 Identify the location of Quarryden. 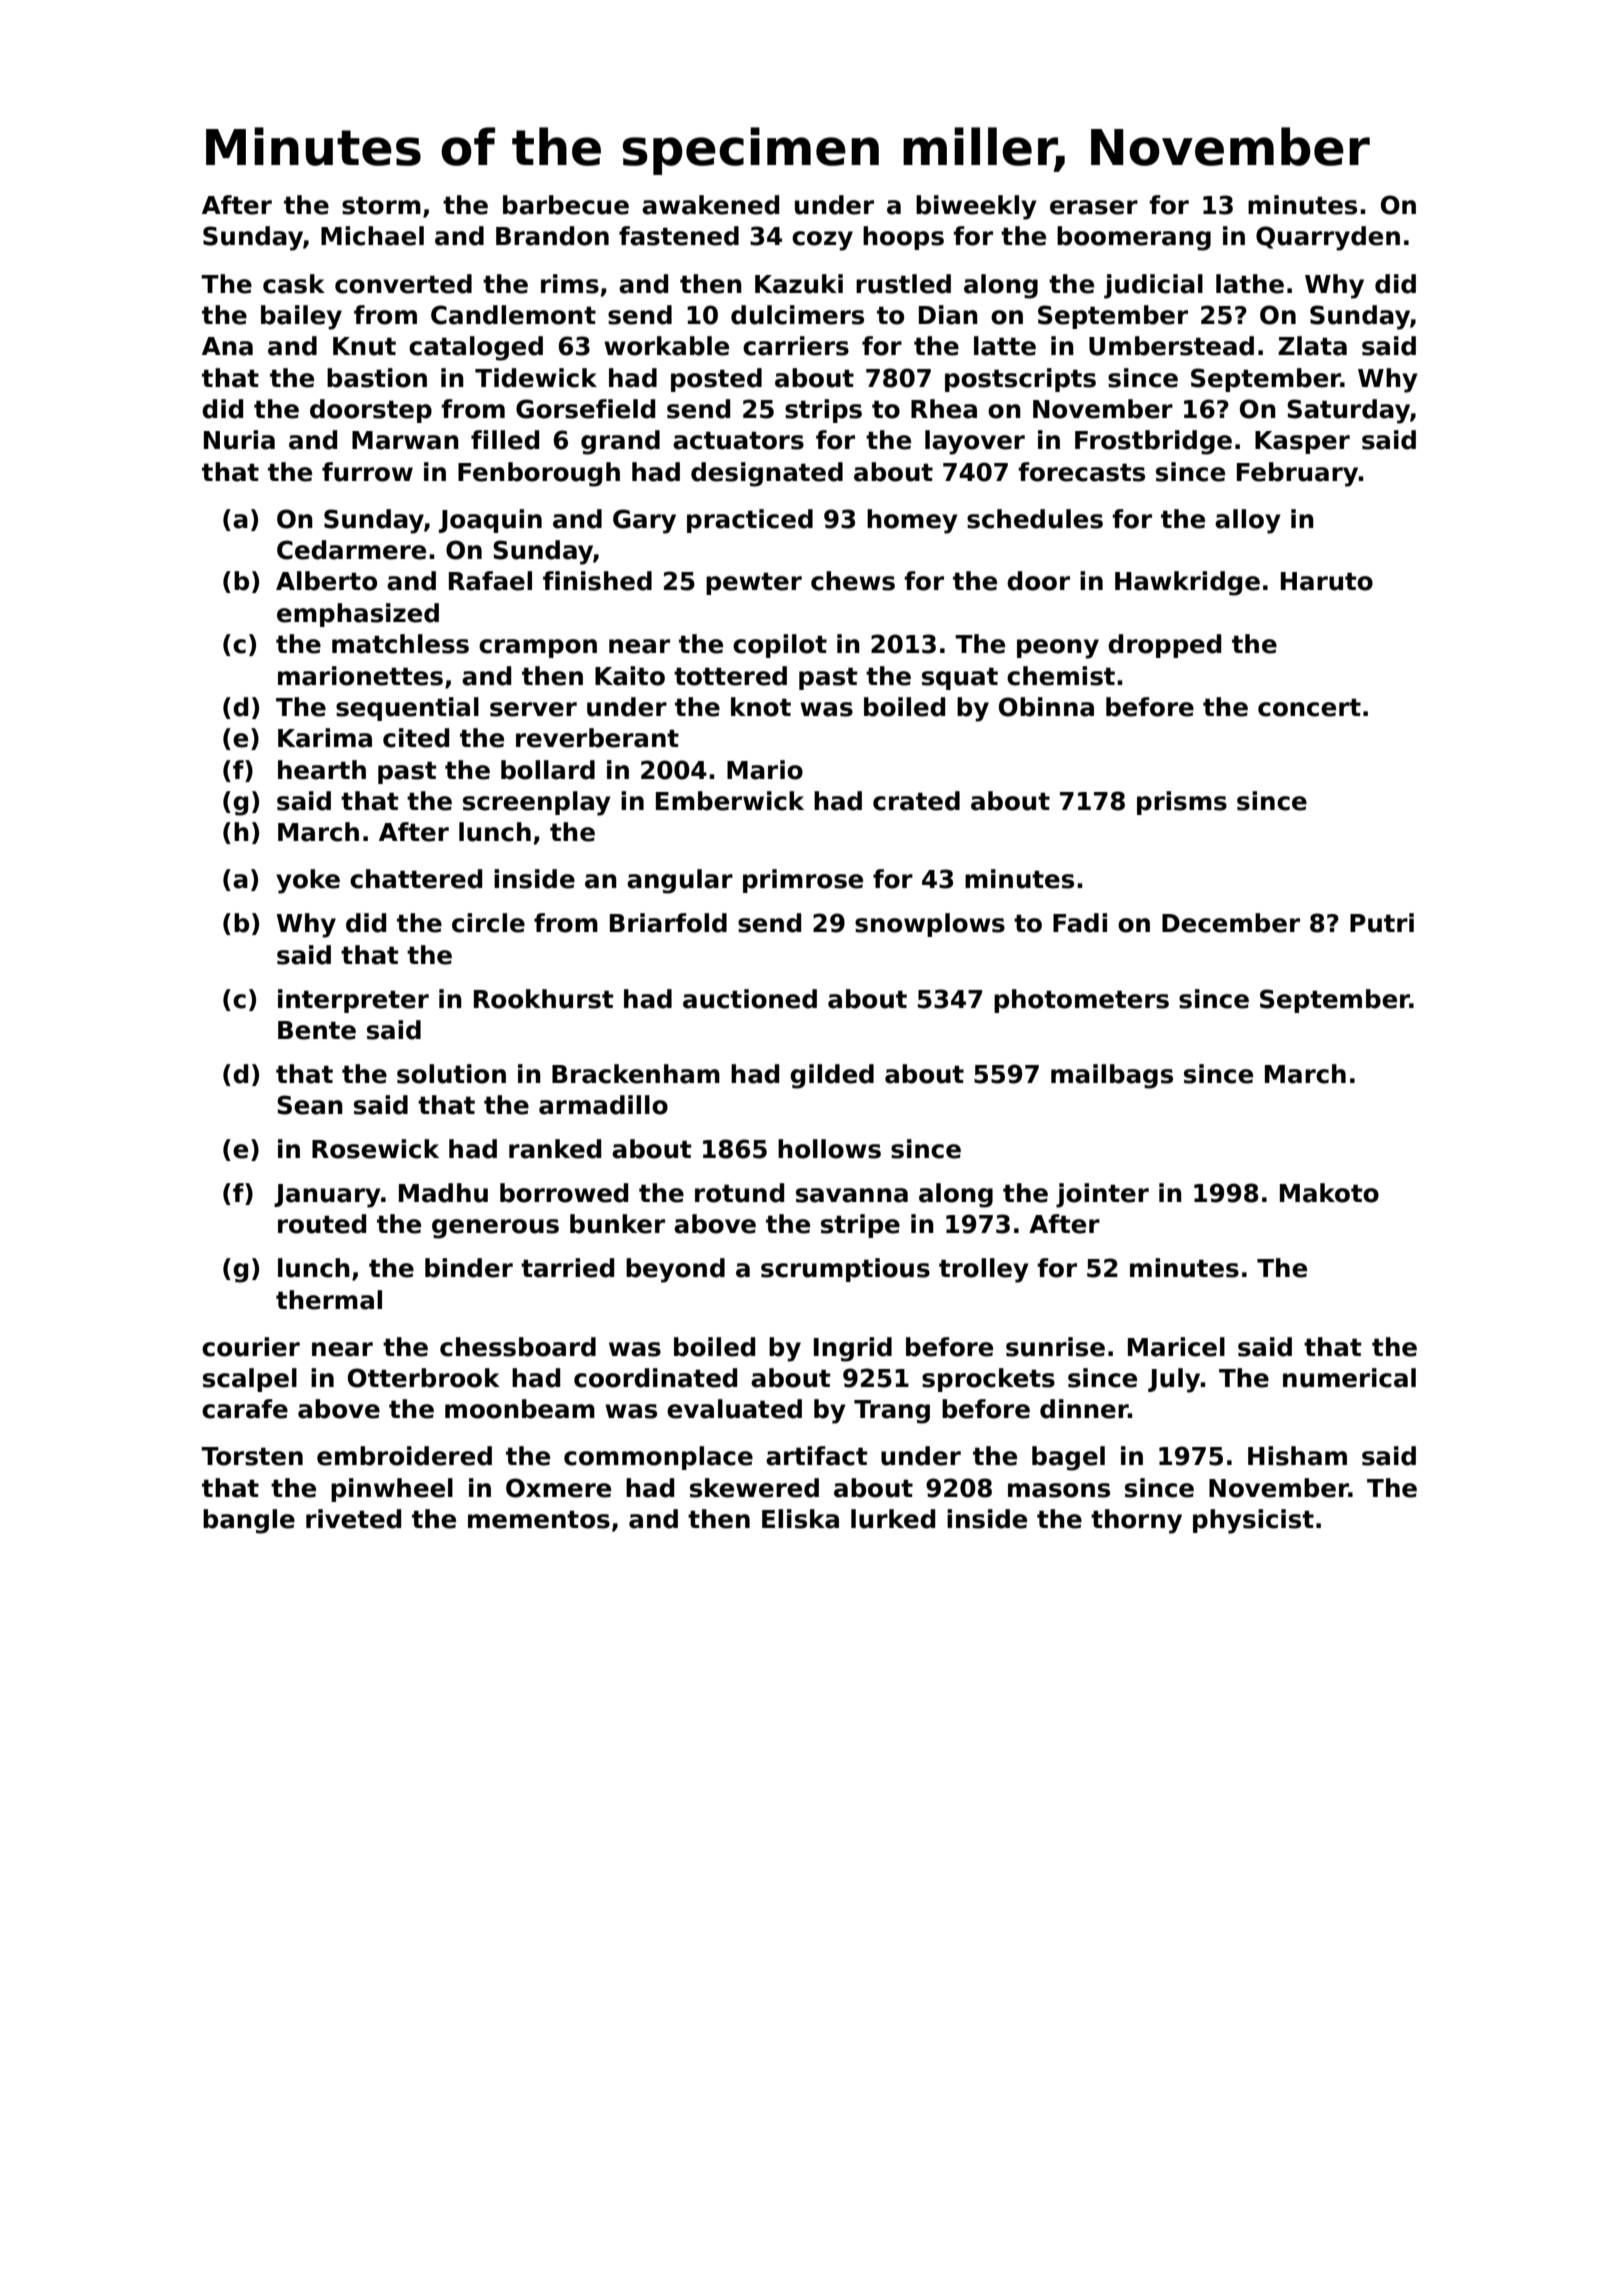
(1328, 238).
